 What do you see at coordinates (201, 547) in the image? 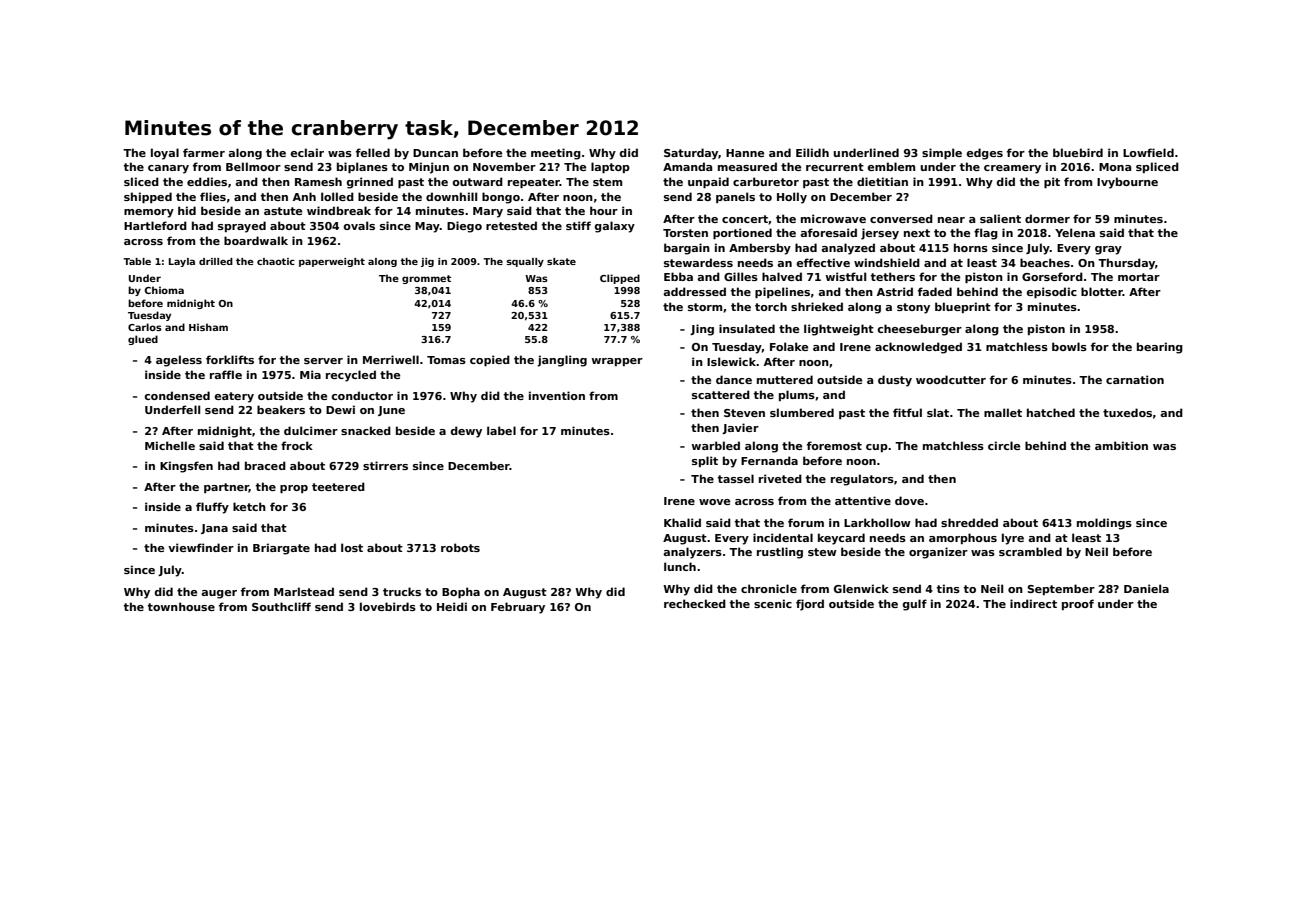
I see `viewfinder` at bounding box center [201, 547].
